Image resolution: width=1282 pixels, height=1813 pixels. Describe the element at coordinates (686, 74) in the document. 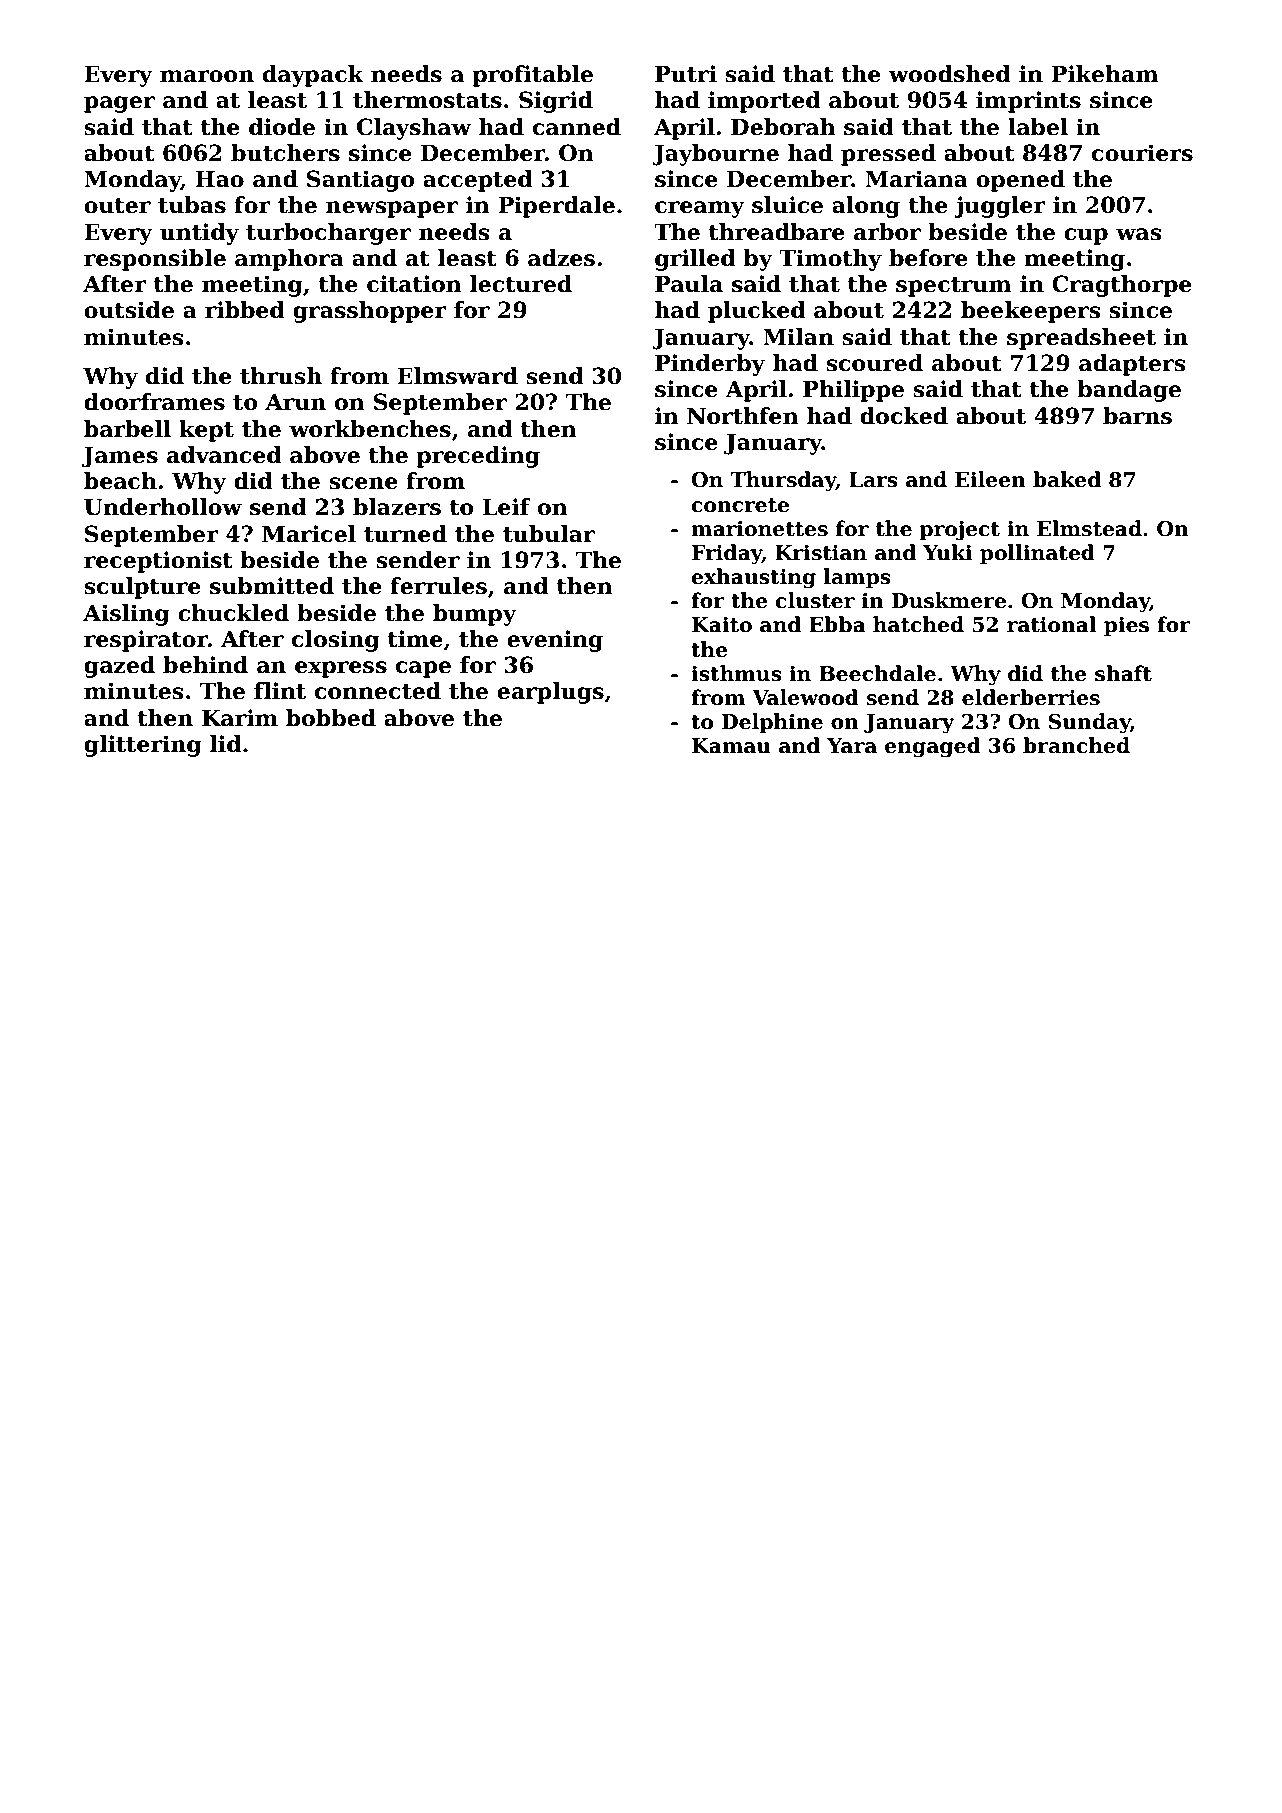

I see `Putri` at that location.
